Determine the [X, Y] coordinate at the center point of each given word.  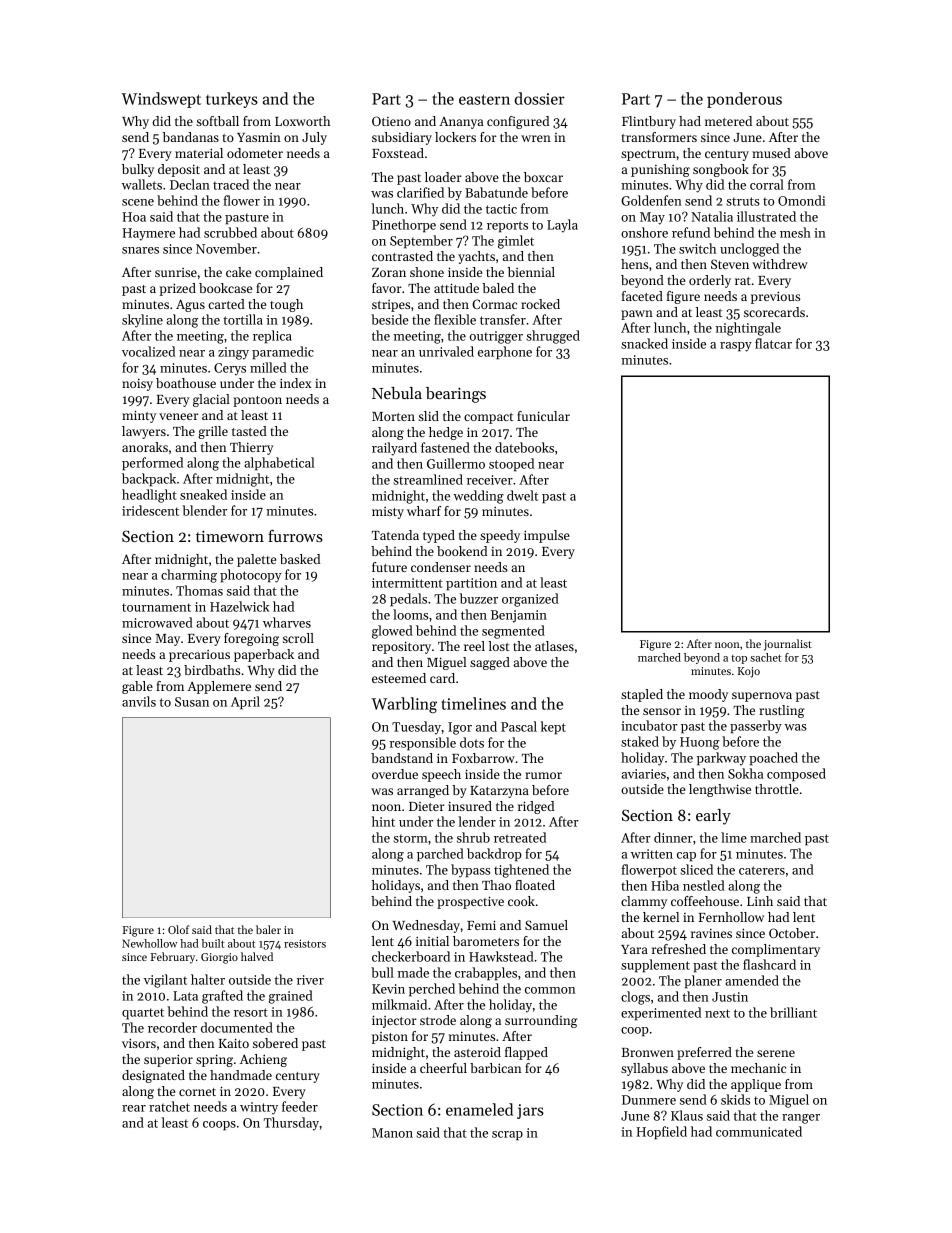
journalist [788, 645]
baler [268, 929]
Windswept [161, 100]
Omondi [801, 200]
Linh [760, 901]
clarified [420, 192]
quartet [143, 1014]
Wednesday [426, 926]
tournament [156, 607]
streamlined [428, 479]
